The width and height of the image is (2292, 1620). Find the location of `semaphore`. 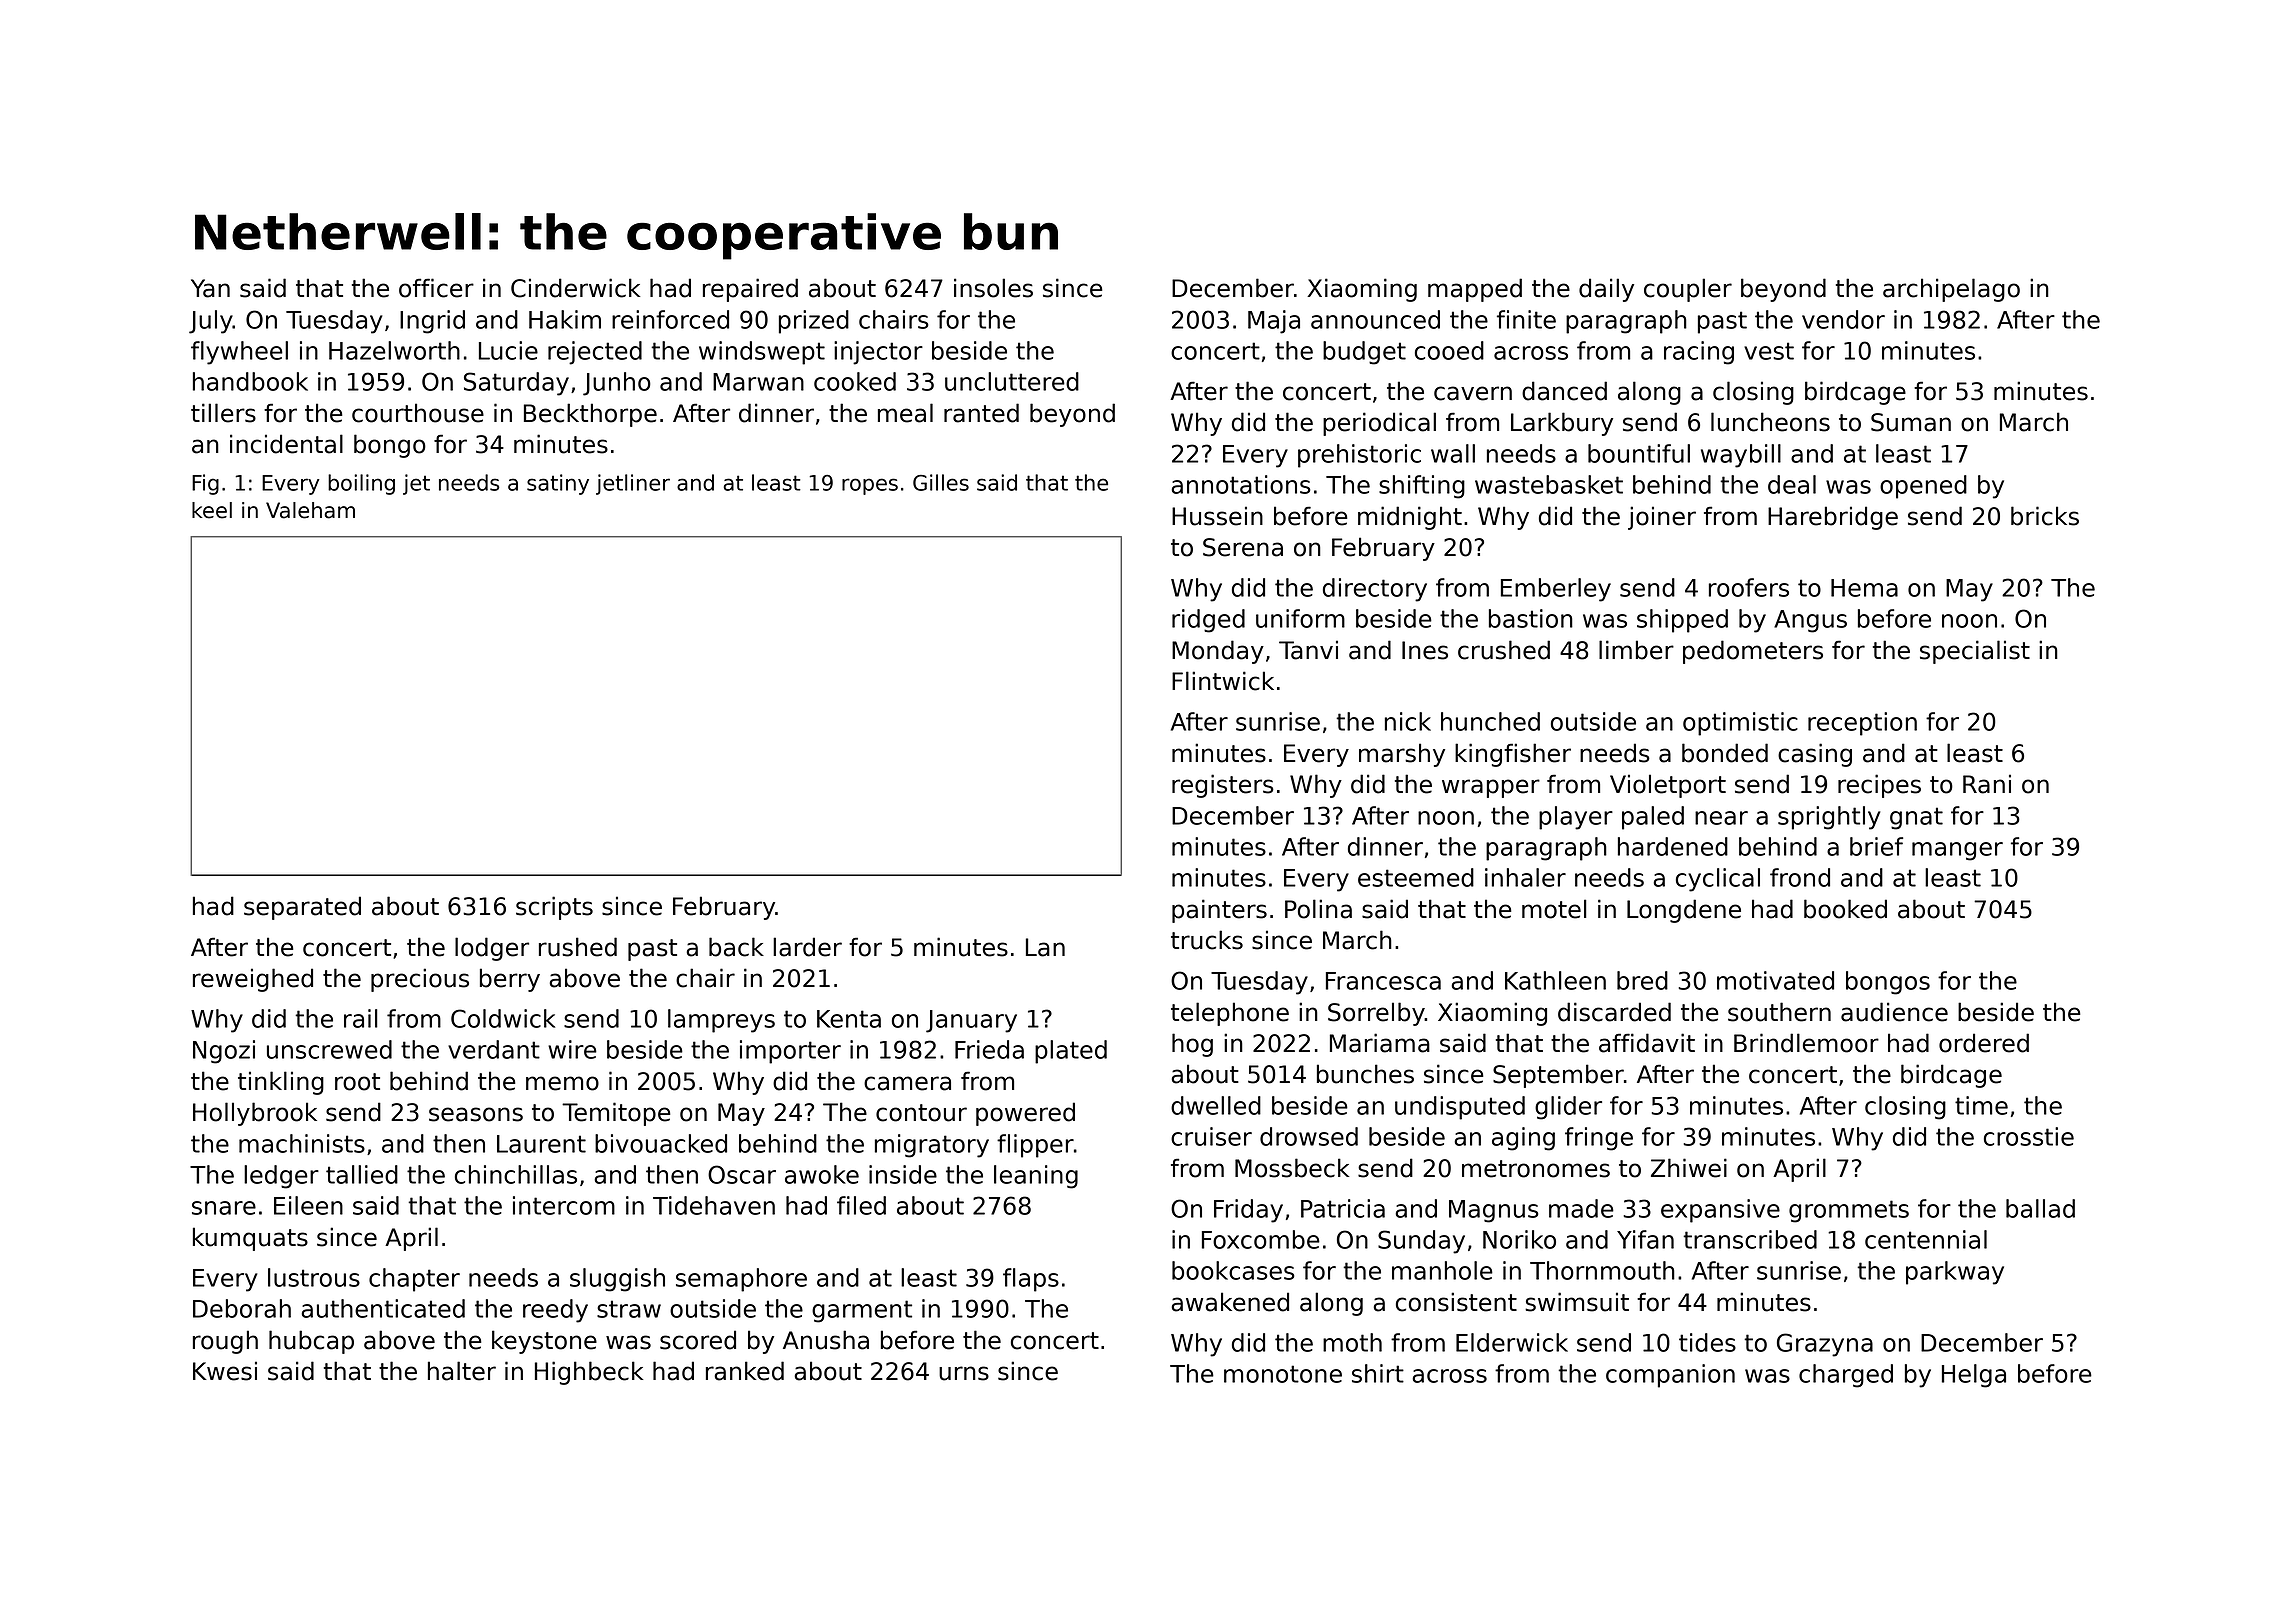

semaphore is located at coordinates (741, 1280).
